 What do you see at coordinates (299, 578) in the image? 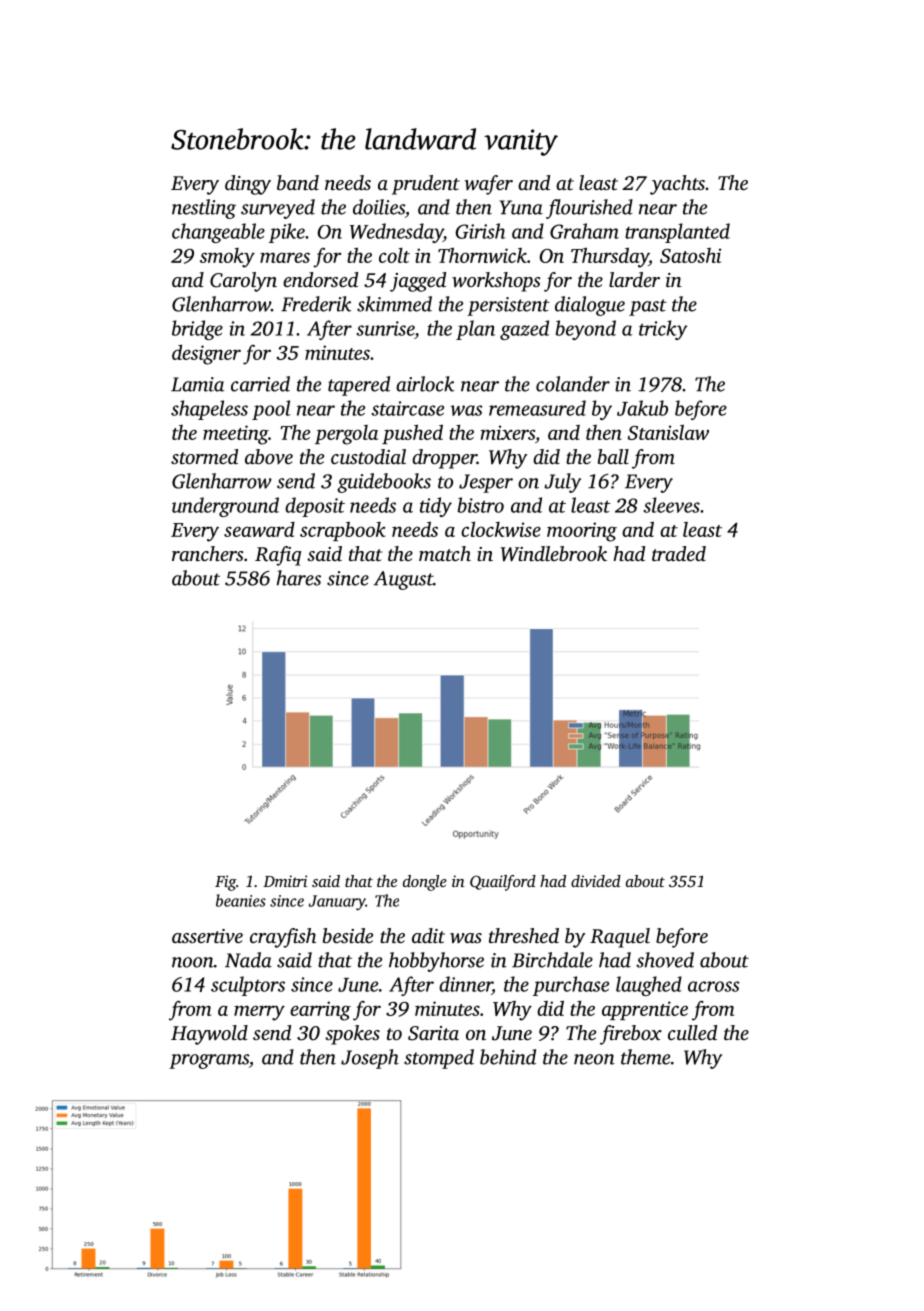
I see `hares` at bounding box center [299, 578].
